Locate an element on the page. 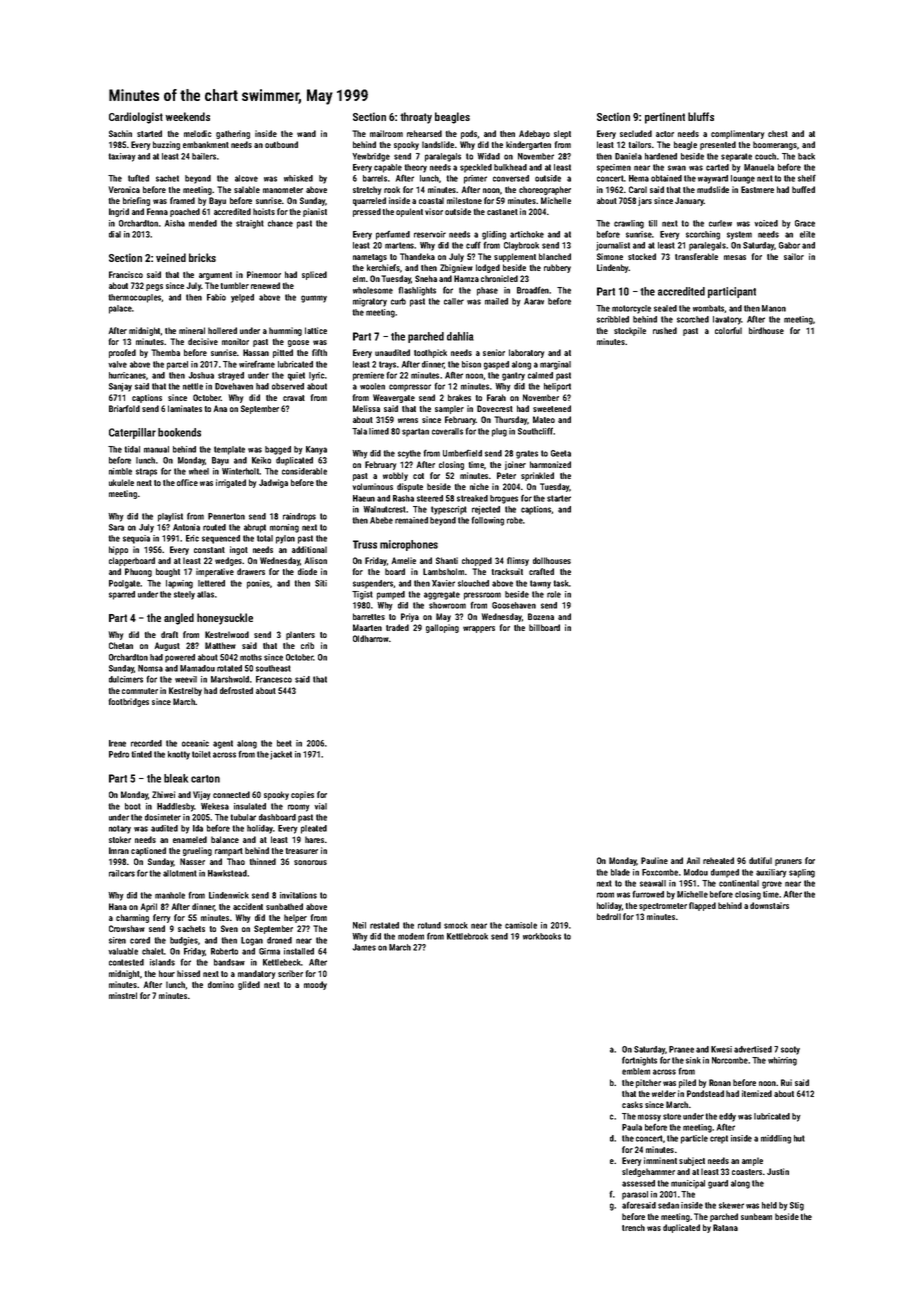  itemized is located at coordinates (757, 1093).
